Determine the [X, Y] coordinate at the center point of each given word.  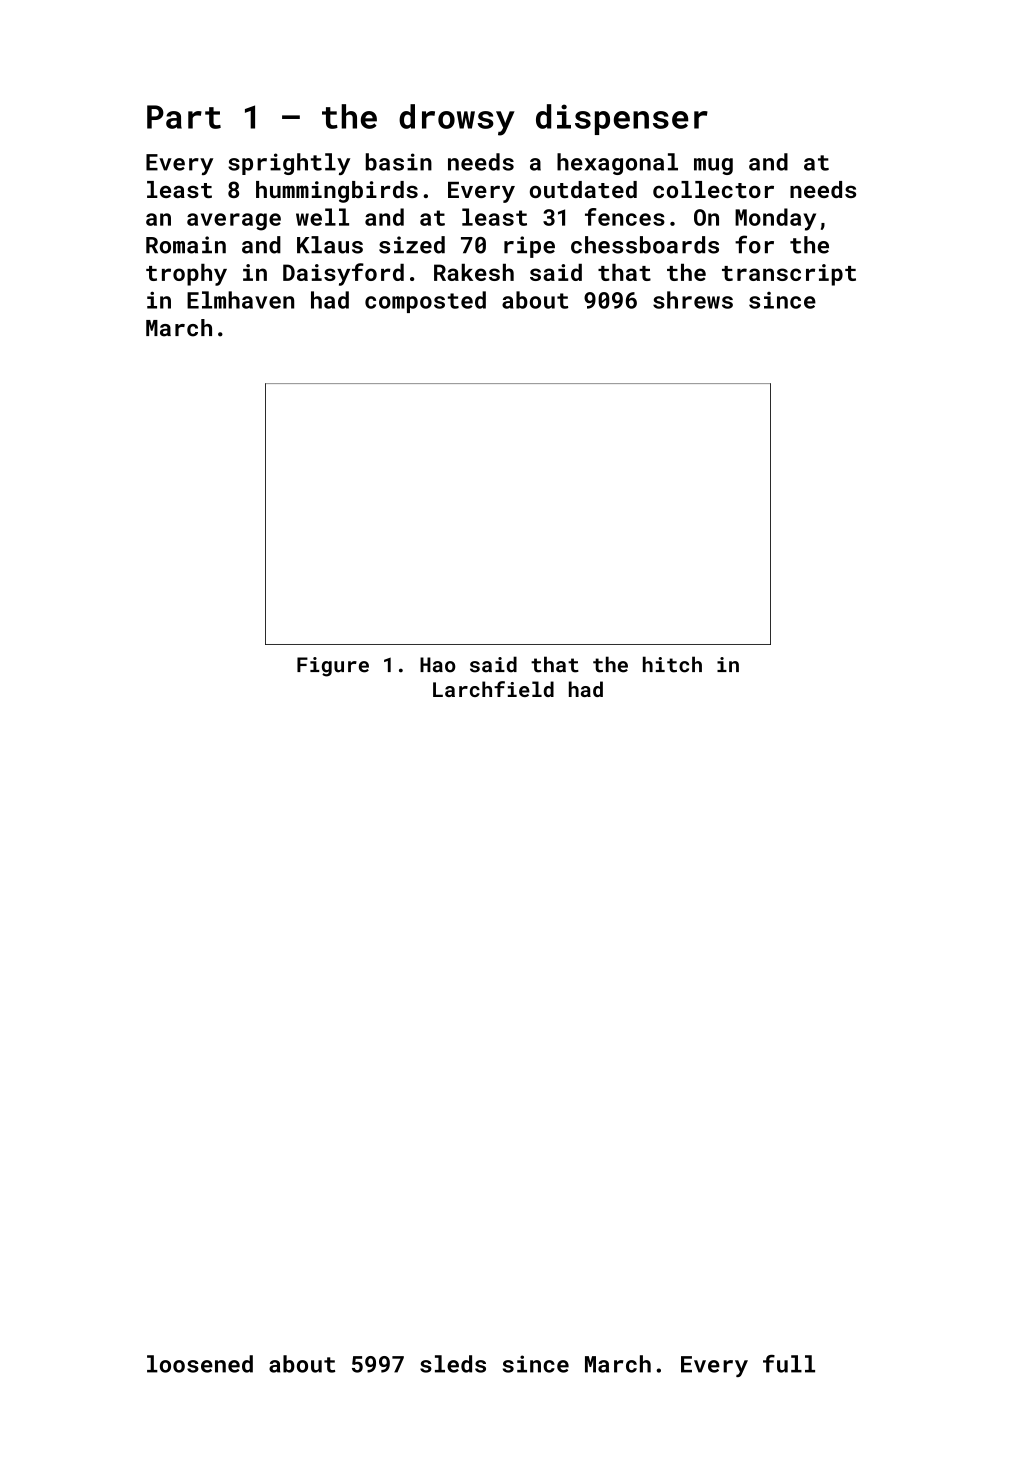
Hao [438, 665]
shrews [693, 300]
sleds [453, 1364]
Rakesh [474, 272]
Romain [186, 245]
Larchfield [493, 689]
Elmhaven [240, 300]
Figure [333, 667]
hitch [672, 664]
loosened [200, 1364]
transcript [789, 275]
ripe [529, 247]
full [789, 1364]
